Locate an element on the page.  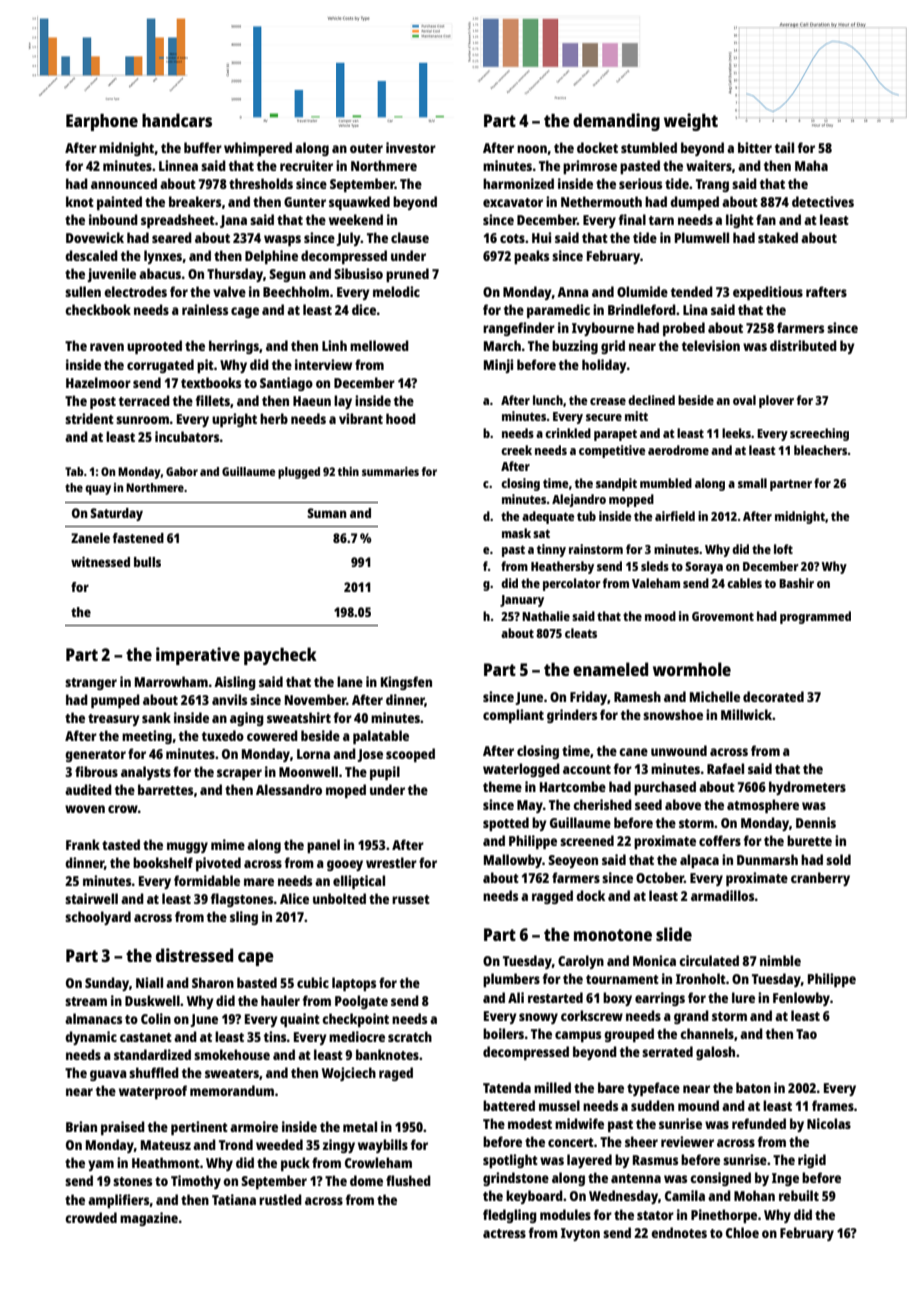
Chloe is located at coordinates (742, 1232).
